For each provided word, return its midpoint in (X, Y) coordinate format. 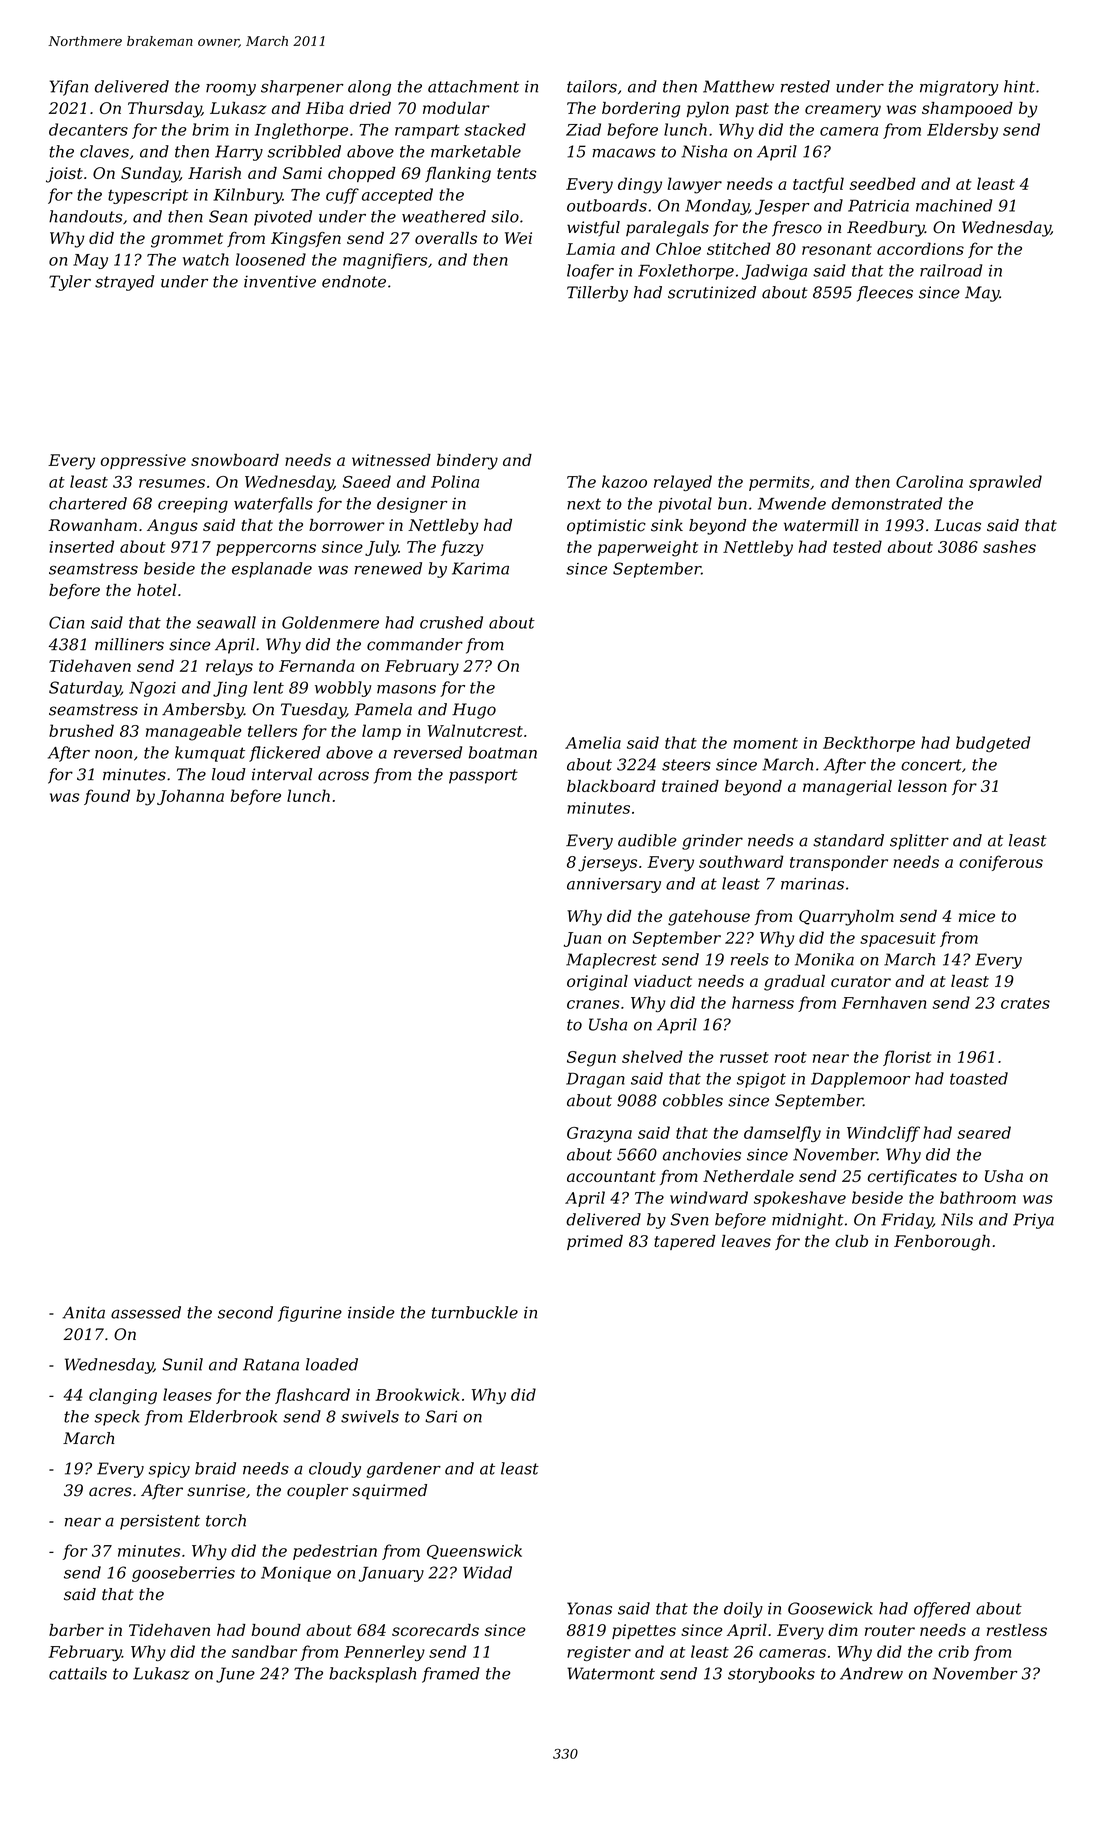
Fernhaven (884, 1002)
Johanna (190, 797)
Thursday (164, 110)
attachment (473, 86)
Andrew (871, 1673)
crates (1025, 1003)
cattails (78, 1673)
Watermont (611, 1673)
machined (954, 205)
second (245, 1312)
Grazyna (599, 1134)
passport (483, 776)
